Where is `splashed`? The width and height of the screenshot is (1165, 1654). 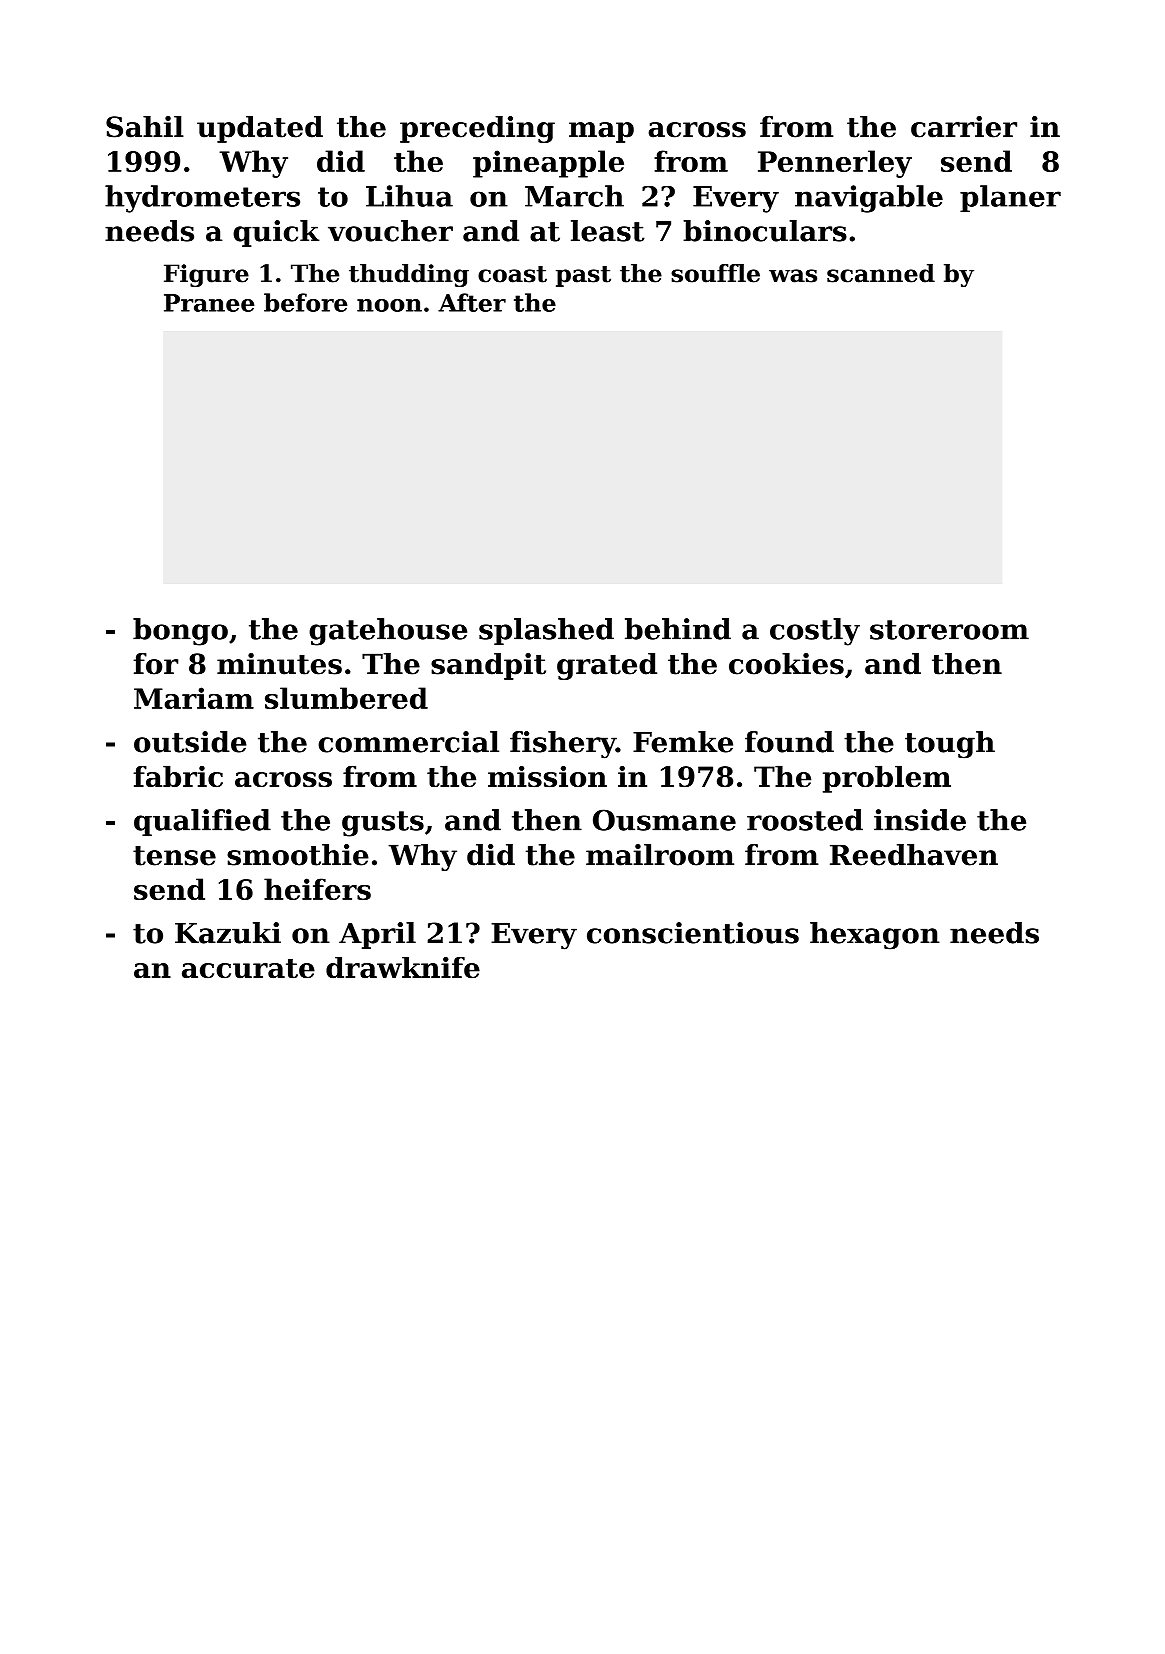
splashed is located at coordinates (546, 631).
